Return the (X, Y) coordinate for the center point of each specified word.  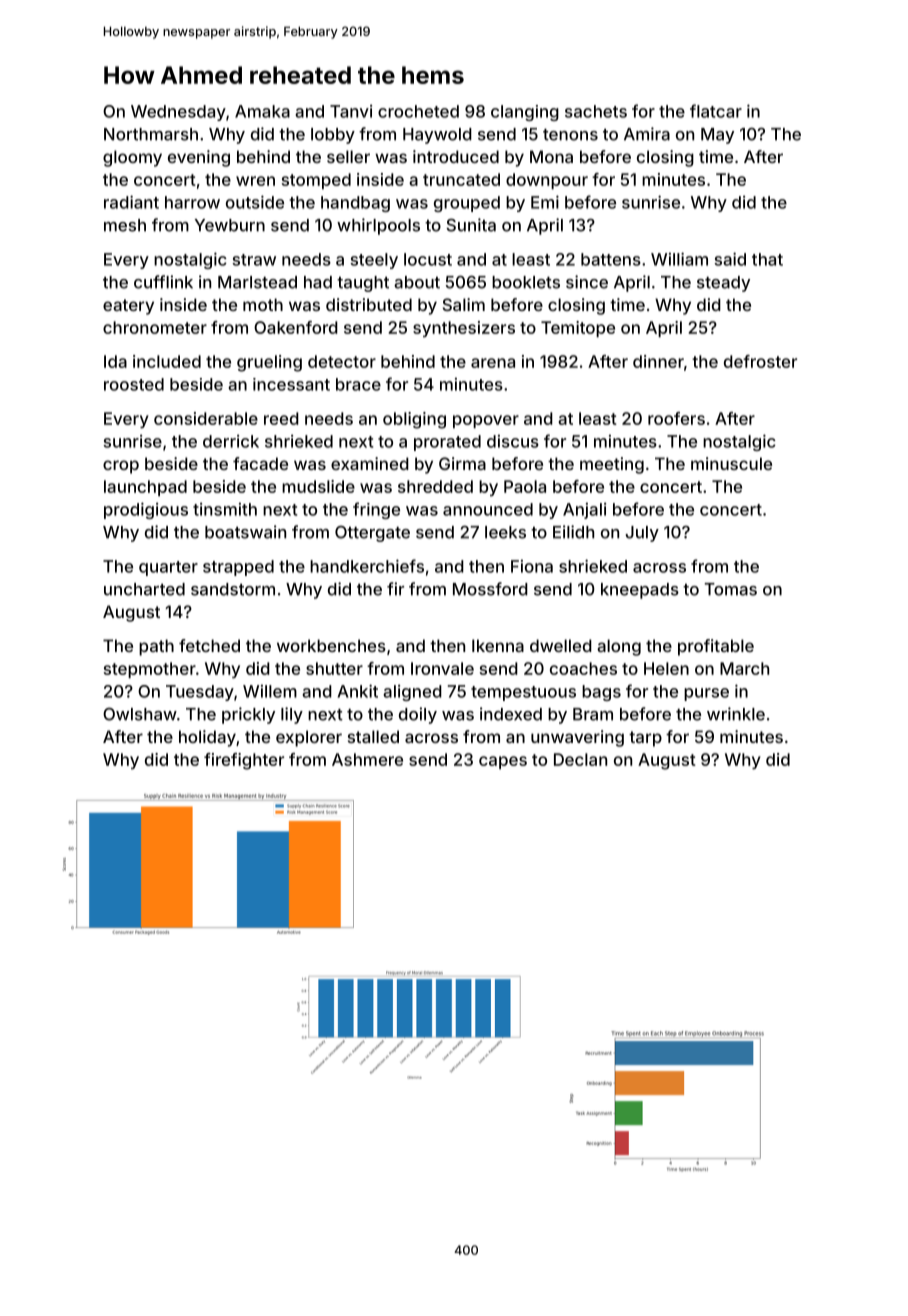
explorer (309, 738)
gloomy (132, 158)
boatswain (245, 532)
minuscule (731, 463)
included (167, 361)
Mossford (490, 589)
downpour (547, 181)
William (679, 259)
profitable (716, 647)
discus (513, 441)
